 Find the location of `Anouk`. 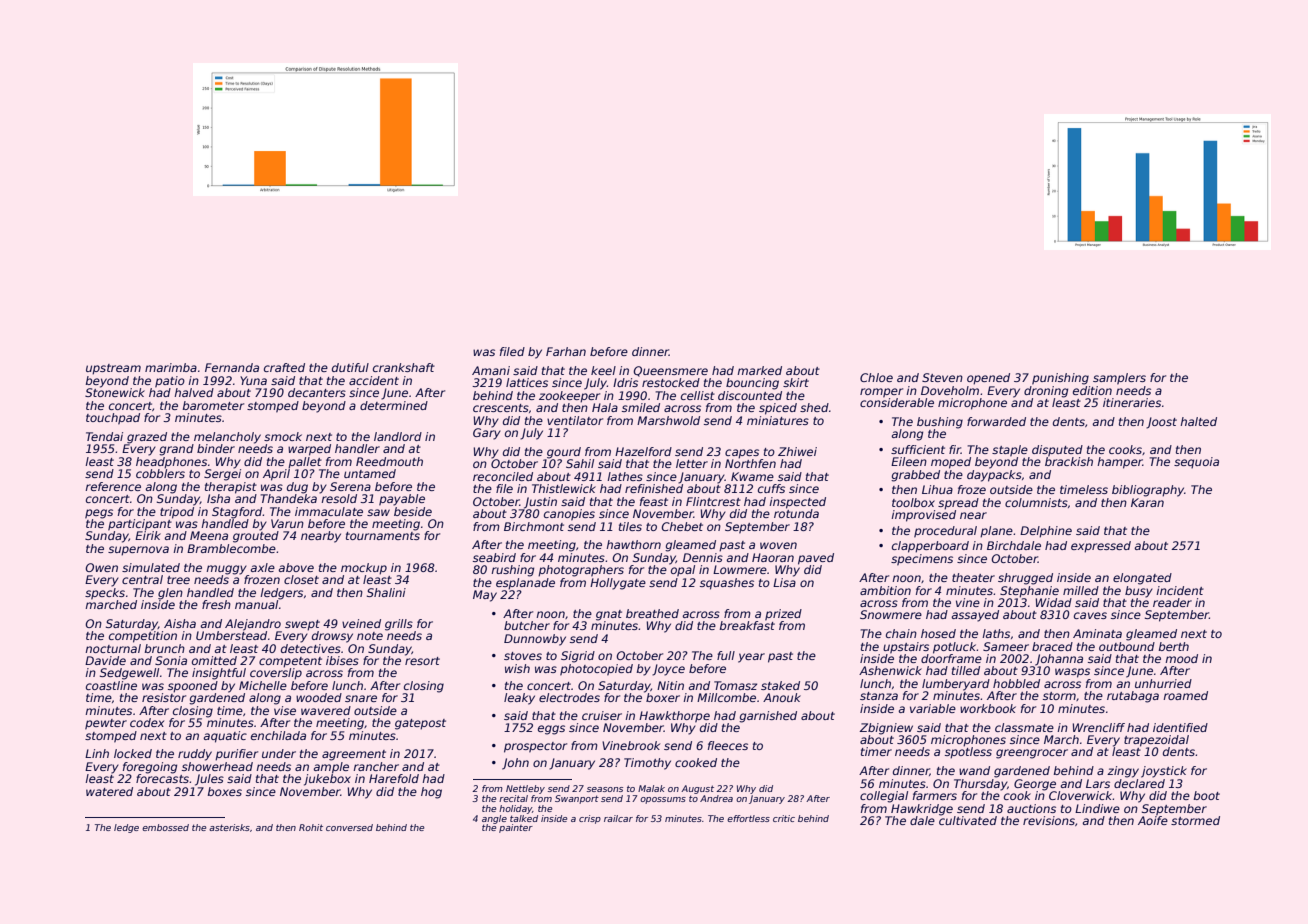

Anouk is located at coordinates (782, 697).
